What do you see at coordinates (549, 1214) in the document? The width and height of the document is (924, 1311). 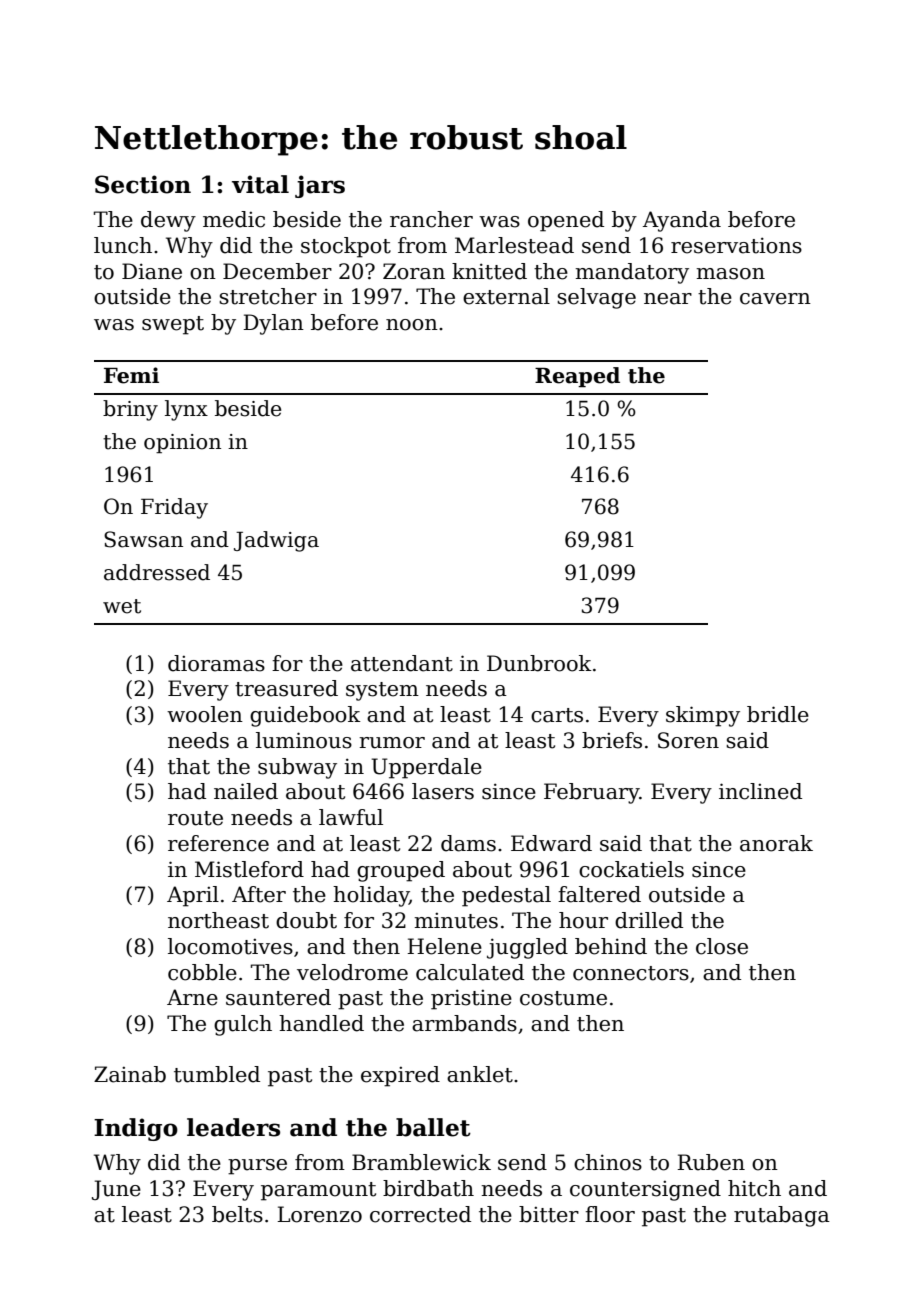 I see `bitter` at bounding box center [549, 1214].
